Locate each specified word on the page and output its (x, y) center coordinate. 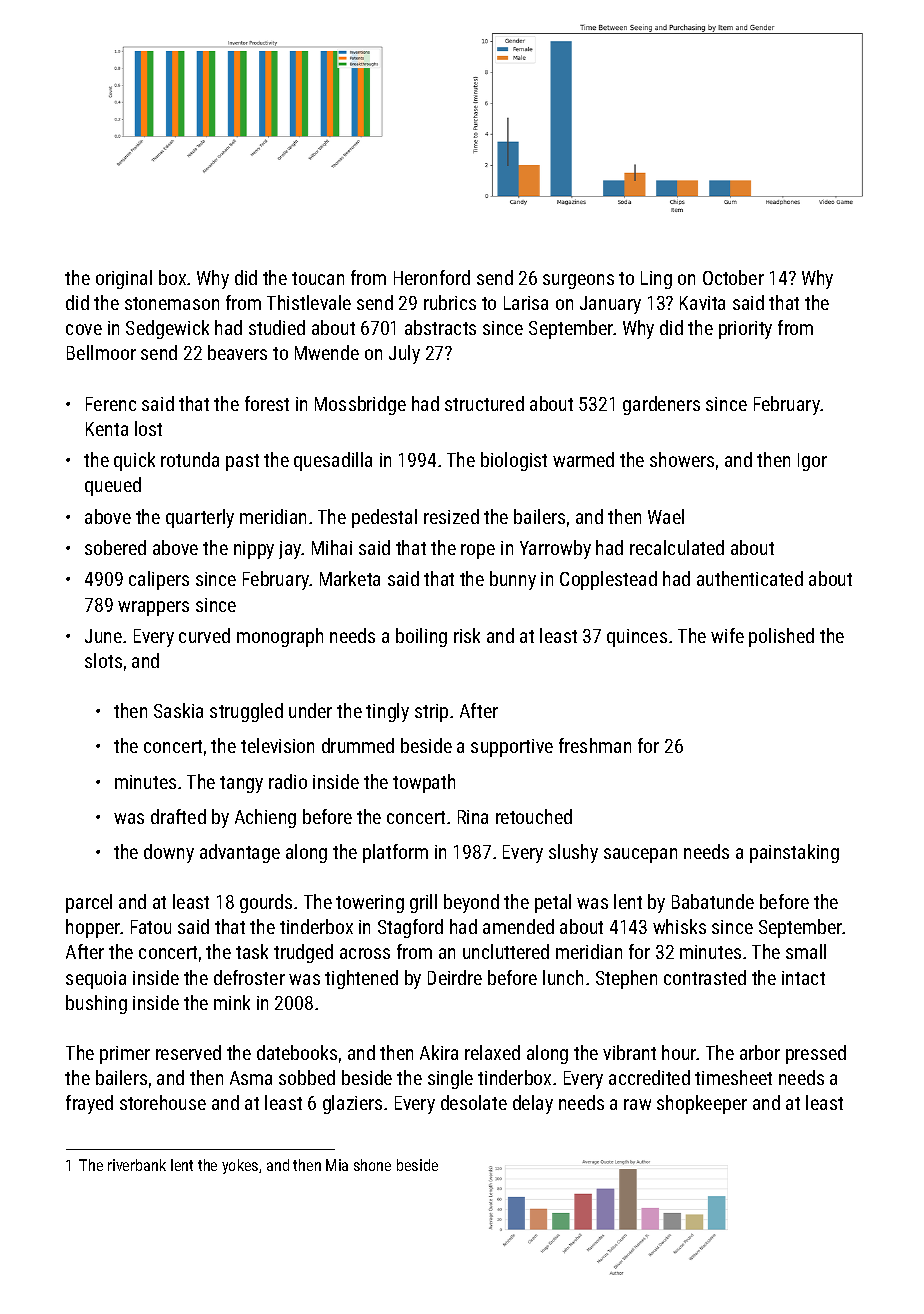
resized (451, 516)
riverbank (137, 1165)
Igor (812, 462)
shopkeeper (702, 1104)
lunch (563, 977)
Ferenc (111, 404)
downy (169, 853)
